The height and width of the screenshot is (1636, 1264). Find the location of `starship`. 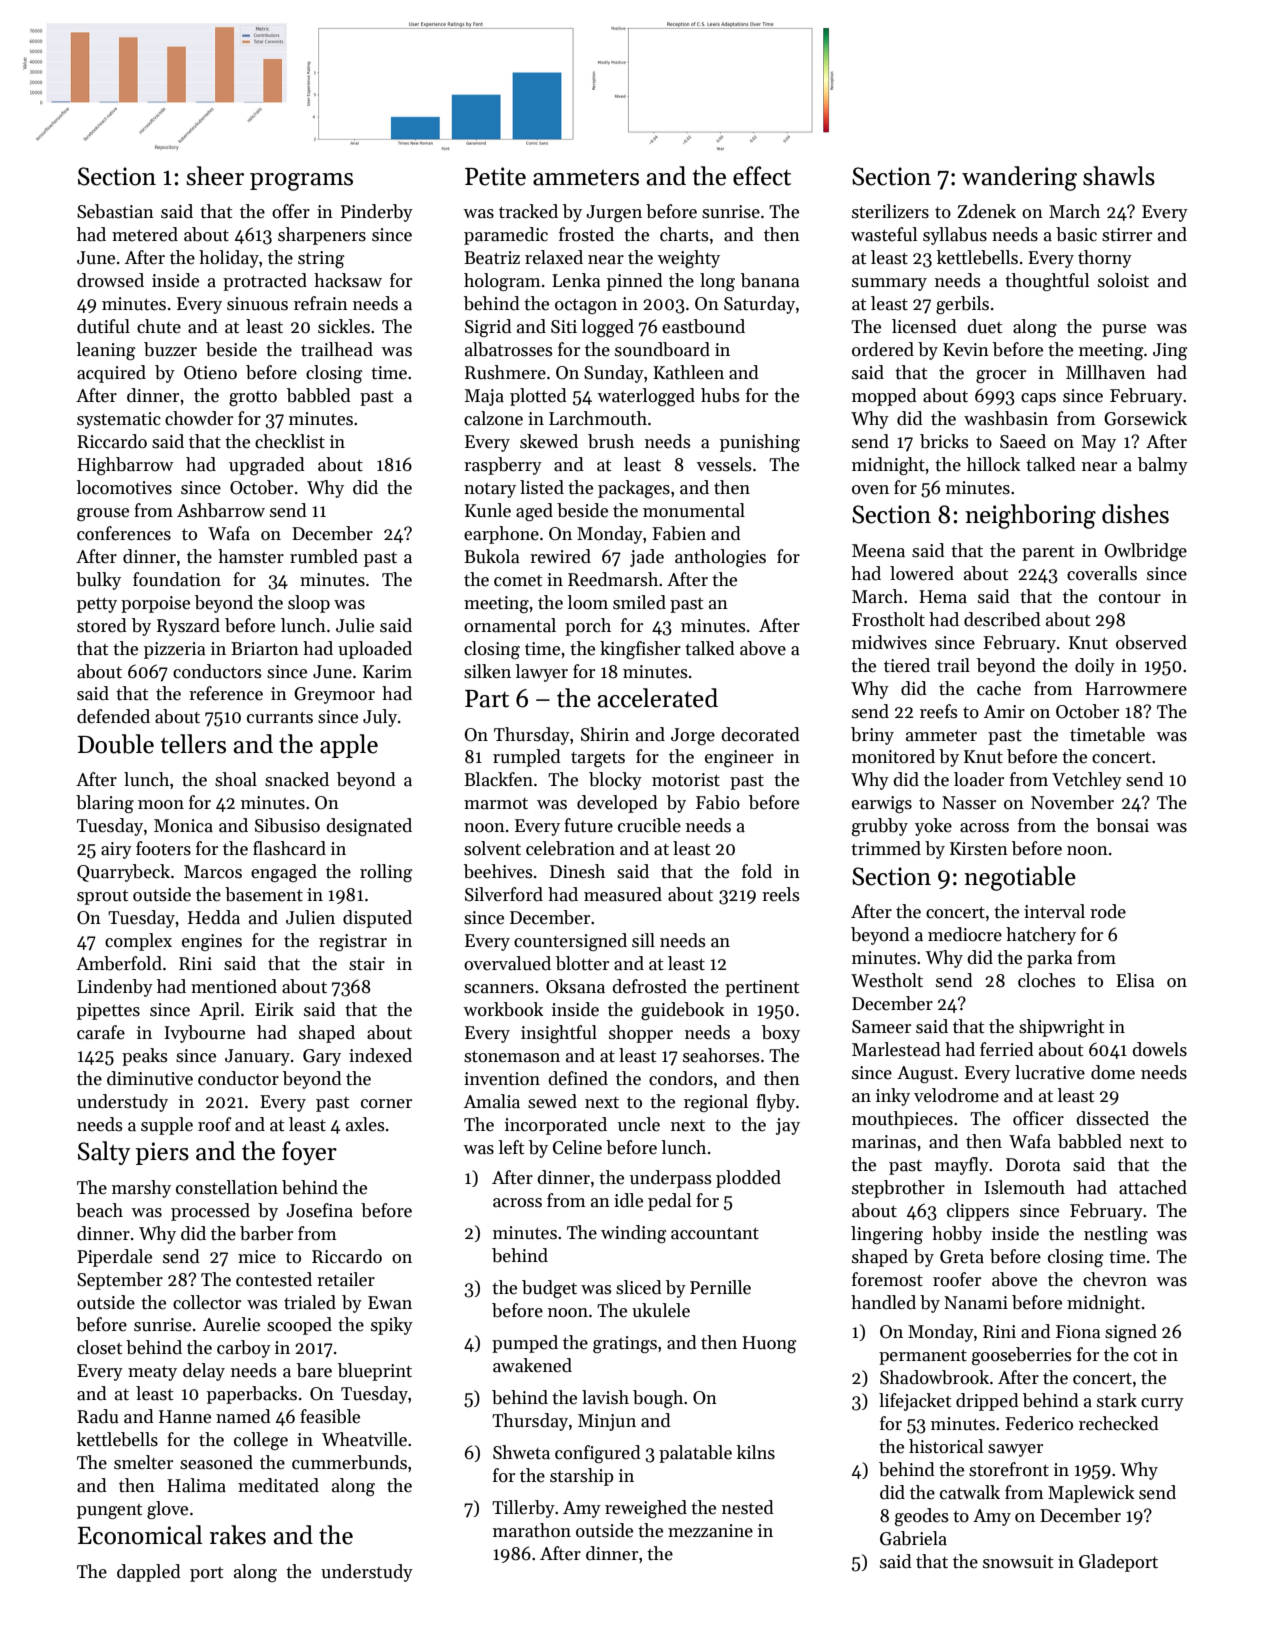

starship is located at coordinates (582, 1477).
